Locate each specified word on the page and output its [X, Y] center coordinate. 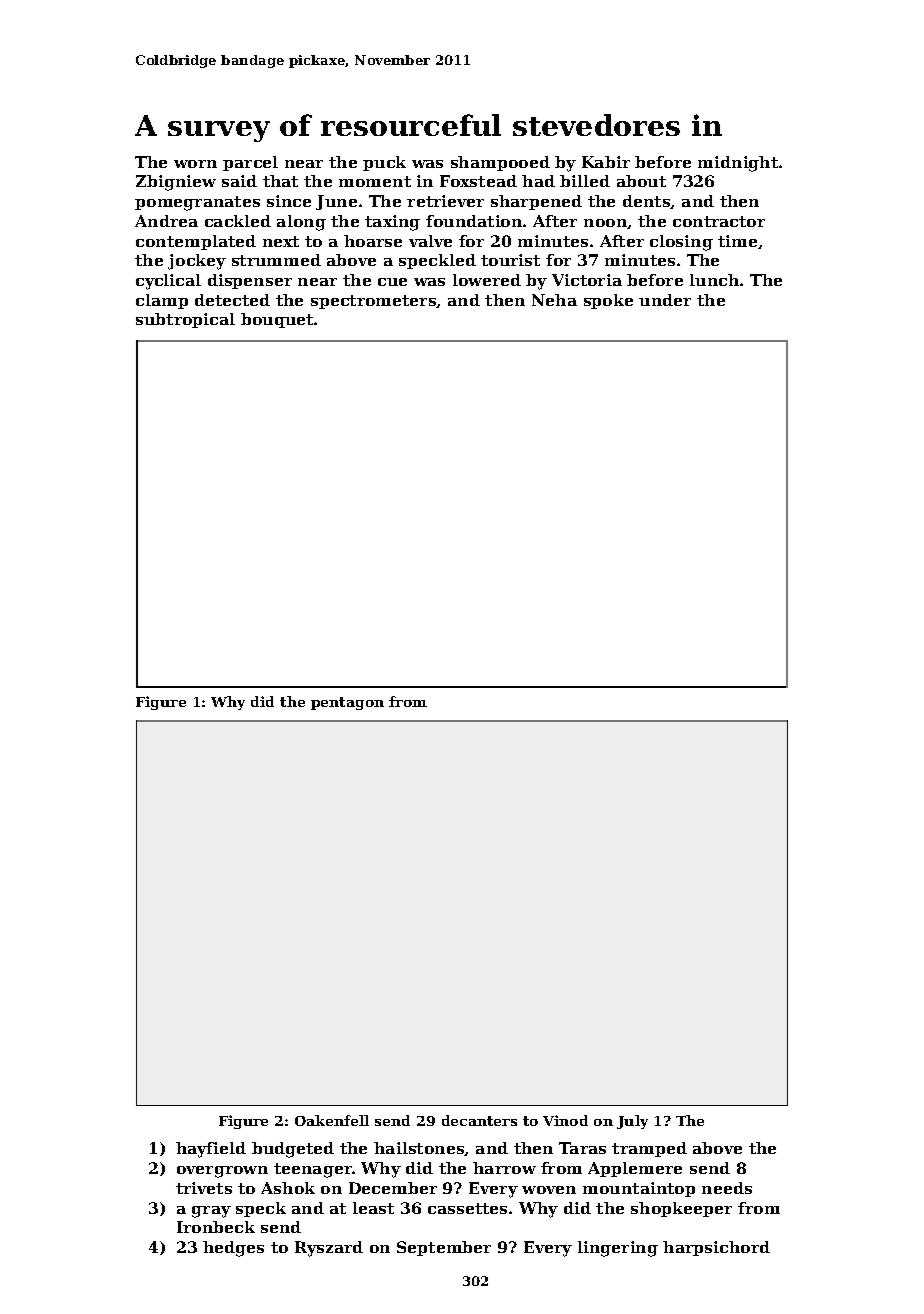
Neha [554, 300]
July [632, 1122]
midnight [738, 164]
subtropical [185, 320]
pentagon [347, 703]
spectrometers [374, 302]
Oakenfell [332, 1120]
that [280, 181]
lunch [714, 280]
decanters [479, 1120]
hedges [233, 1249]
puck [384, 163]
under [665, 300]
